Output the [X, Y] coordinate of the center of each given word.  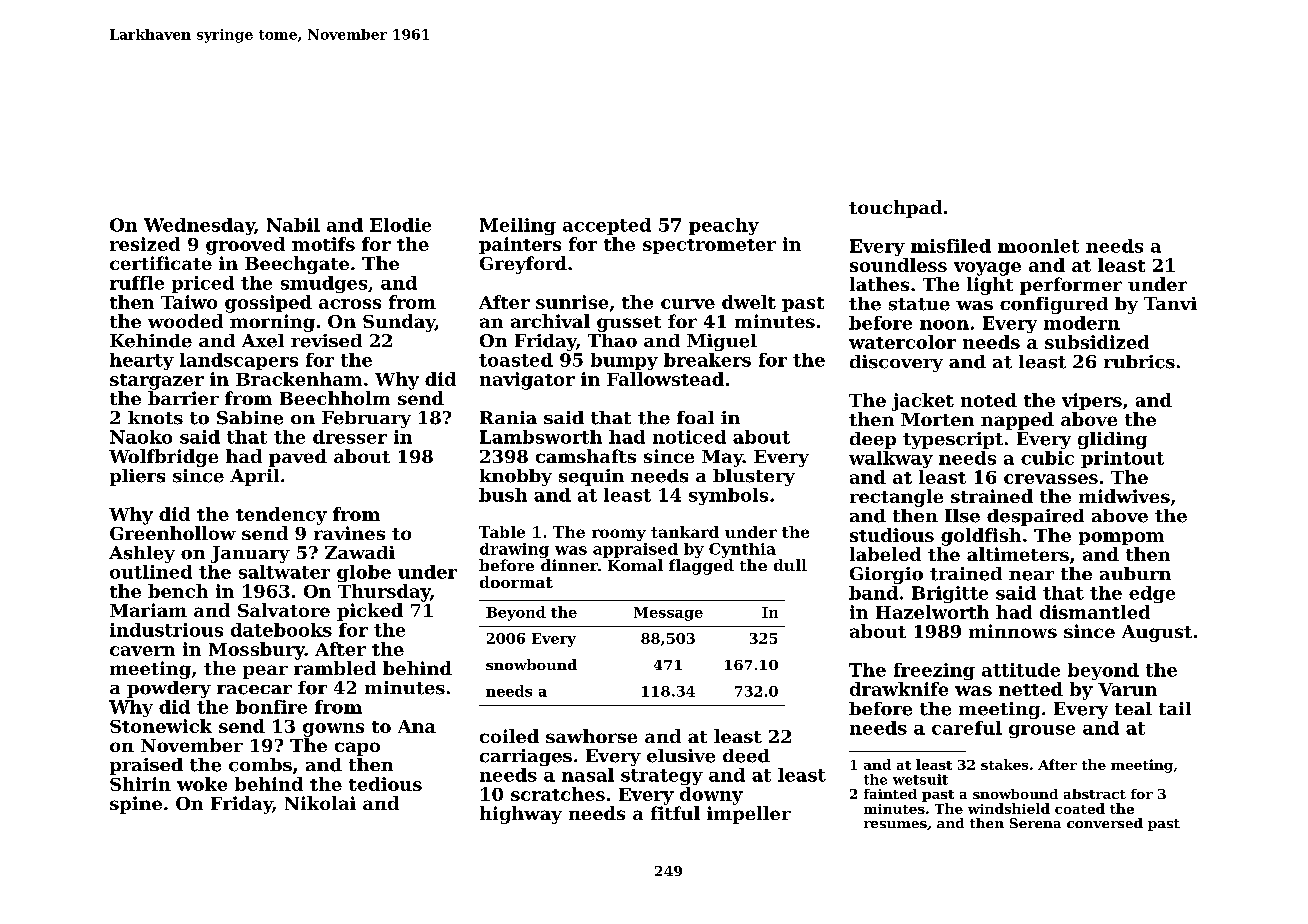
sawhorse [591, 736]
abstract [1095, 794]
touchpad [895, 209]
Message [668, 614]
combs [260, 765]
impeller [749, 815]
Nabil [293, 225]
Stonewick [161, 726]
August [1157, 633]
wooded [185, 321]
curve [688, 304]
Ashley [142, 554]
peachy [724, 226]
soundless [898, 265]
